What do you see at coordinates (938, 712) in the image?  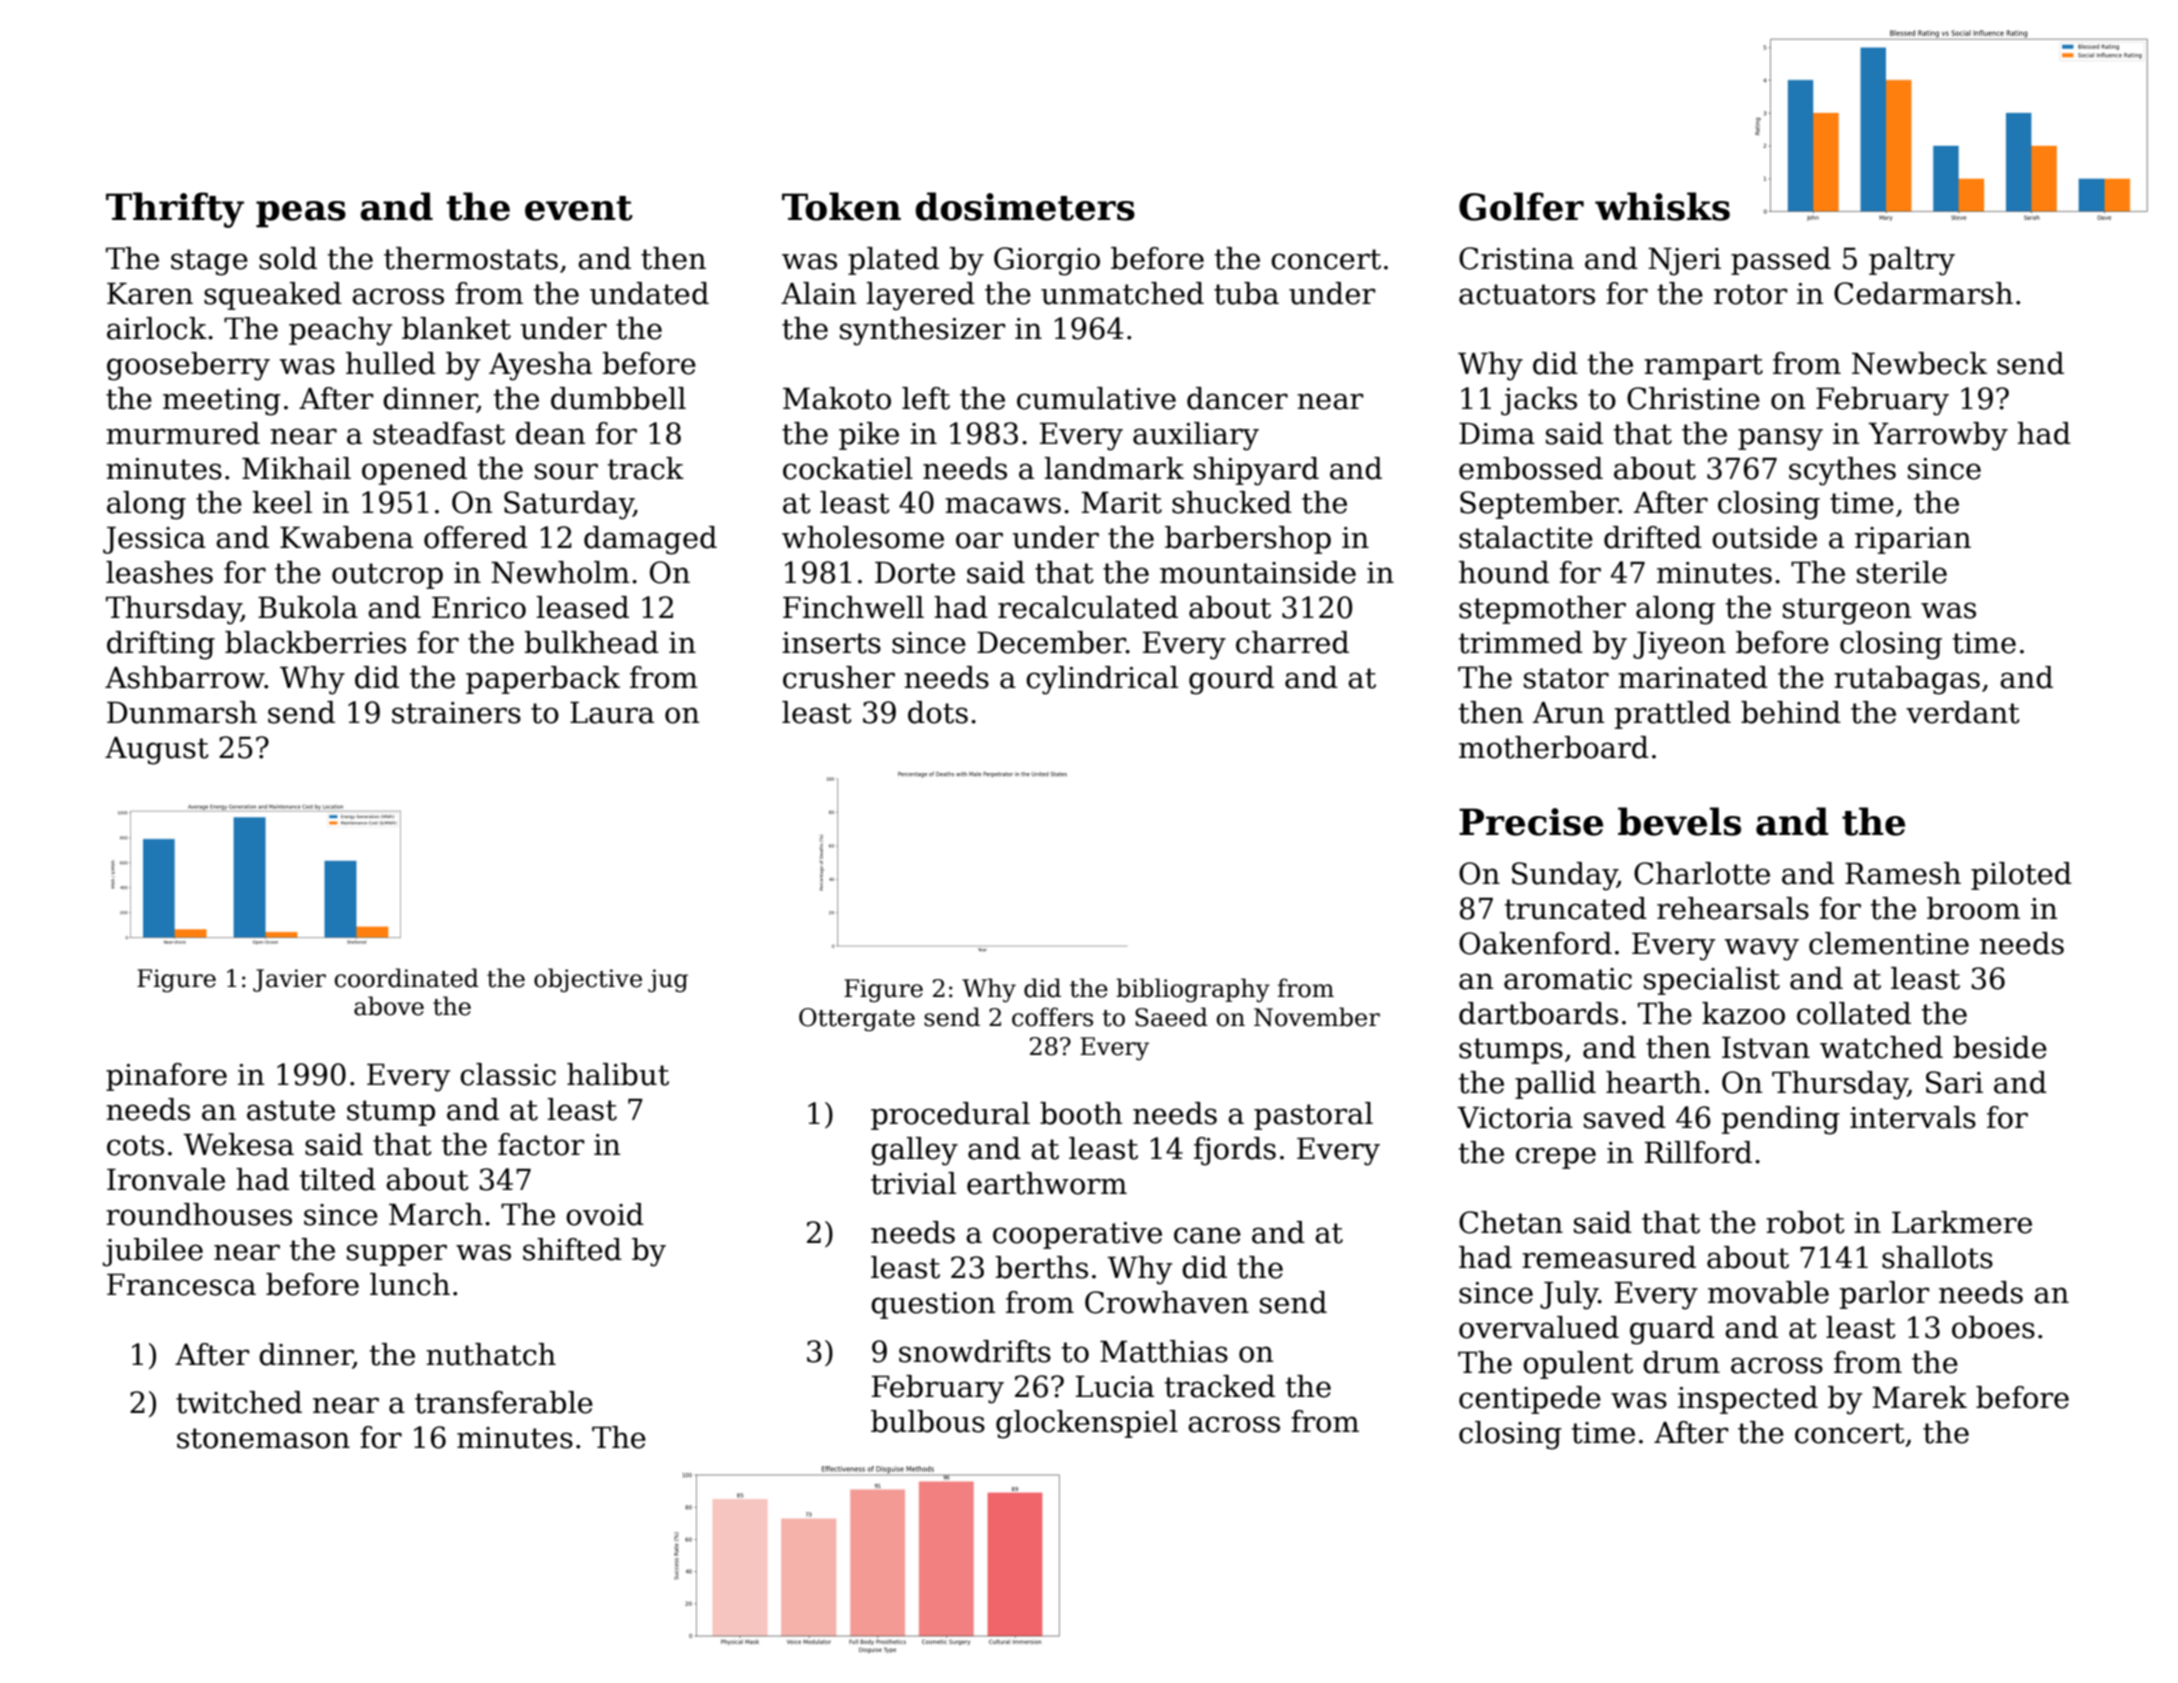 I see `dots` at bounding box center [938, 712].
